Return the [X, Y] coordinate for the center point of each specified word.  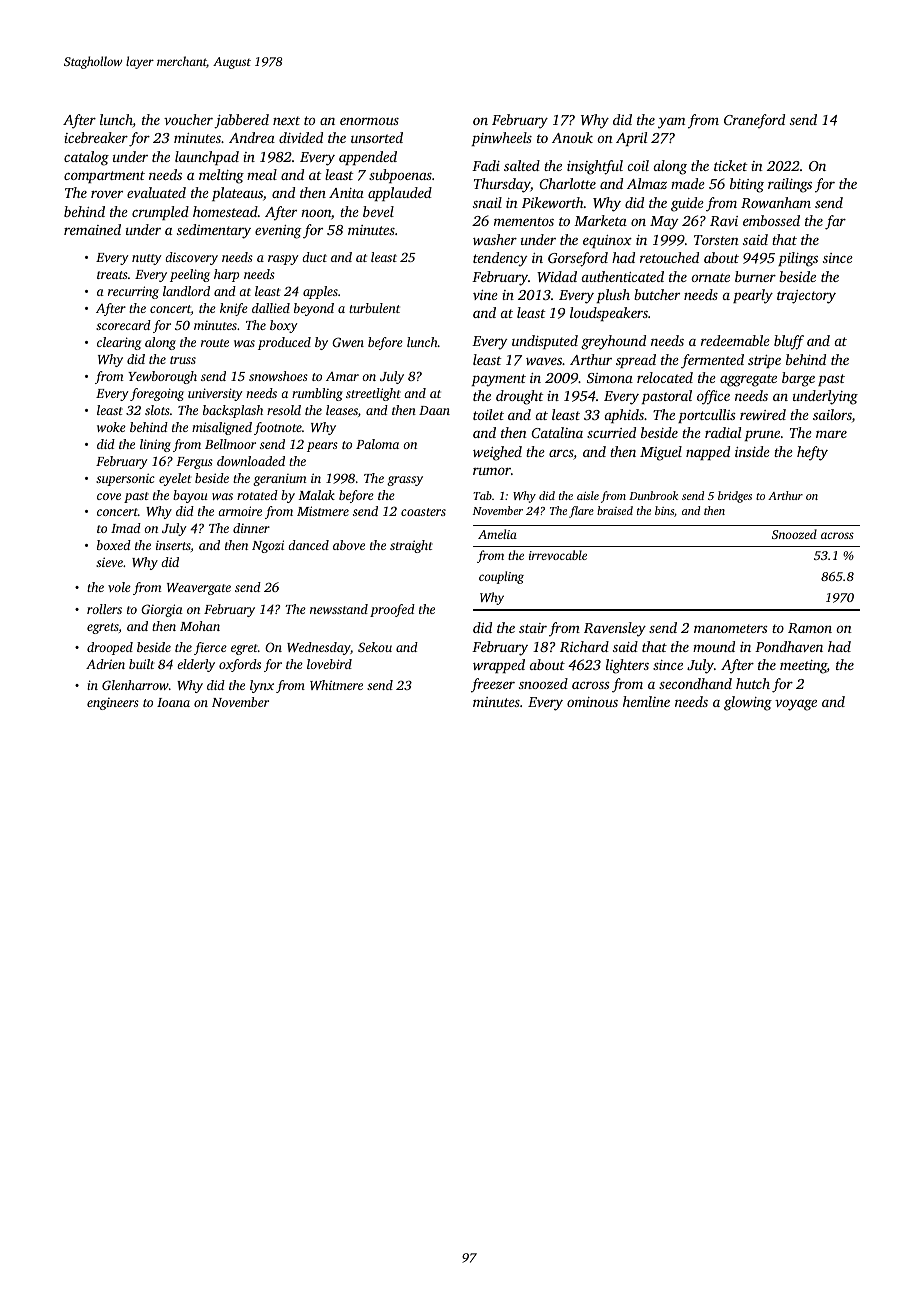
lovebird [329, 664]
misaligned [222, 428]
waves [544, 361]
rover [107, 194]
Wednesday [318, 648]
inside [752, 451]
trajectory [806, 297]
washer [495, 239]
